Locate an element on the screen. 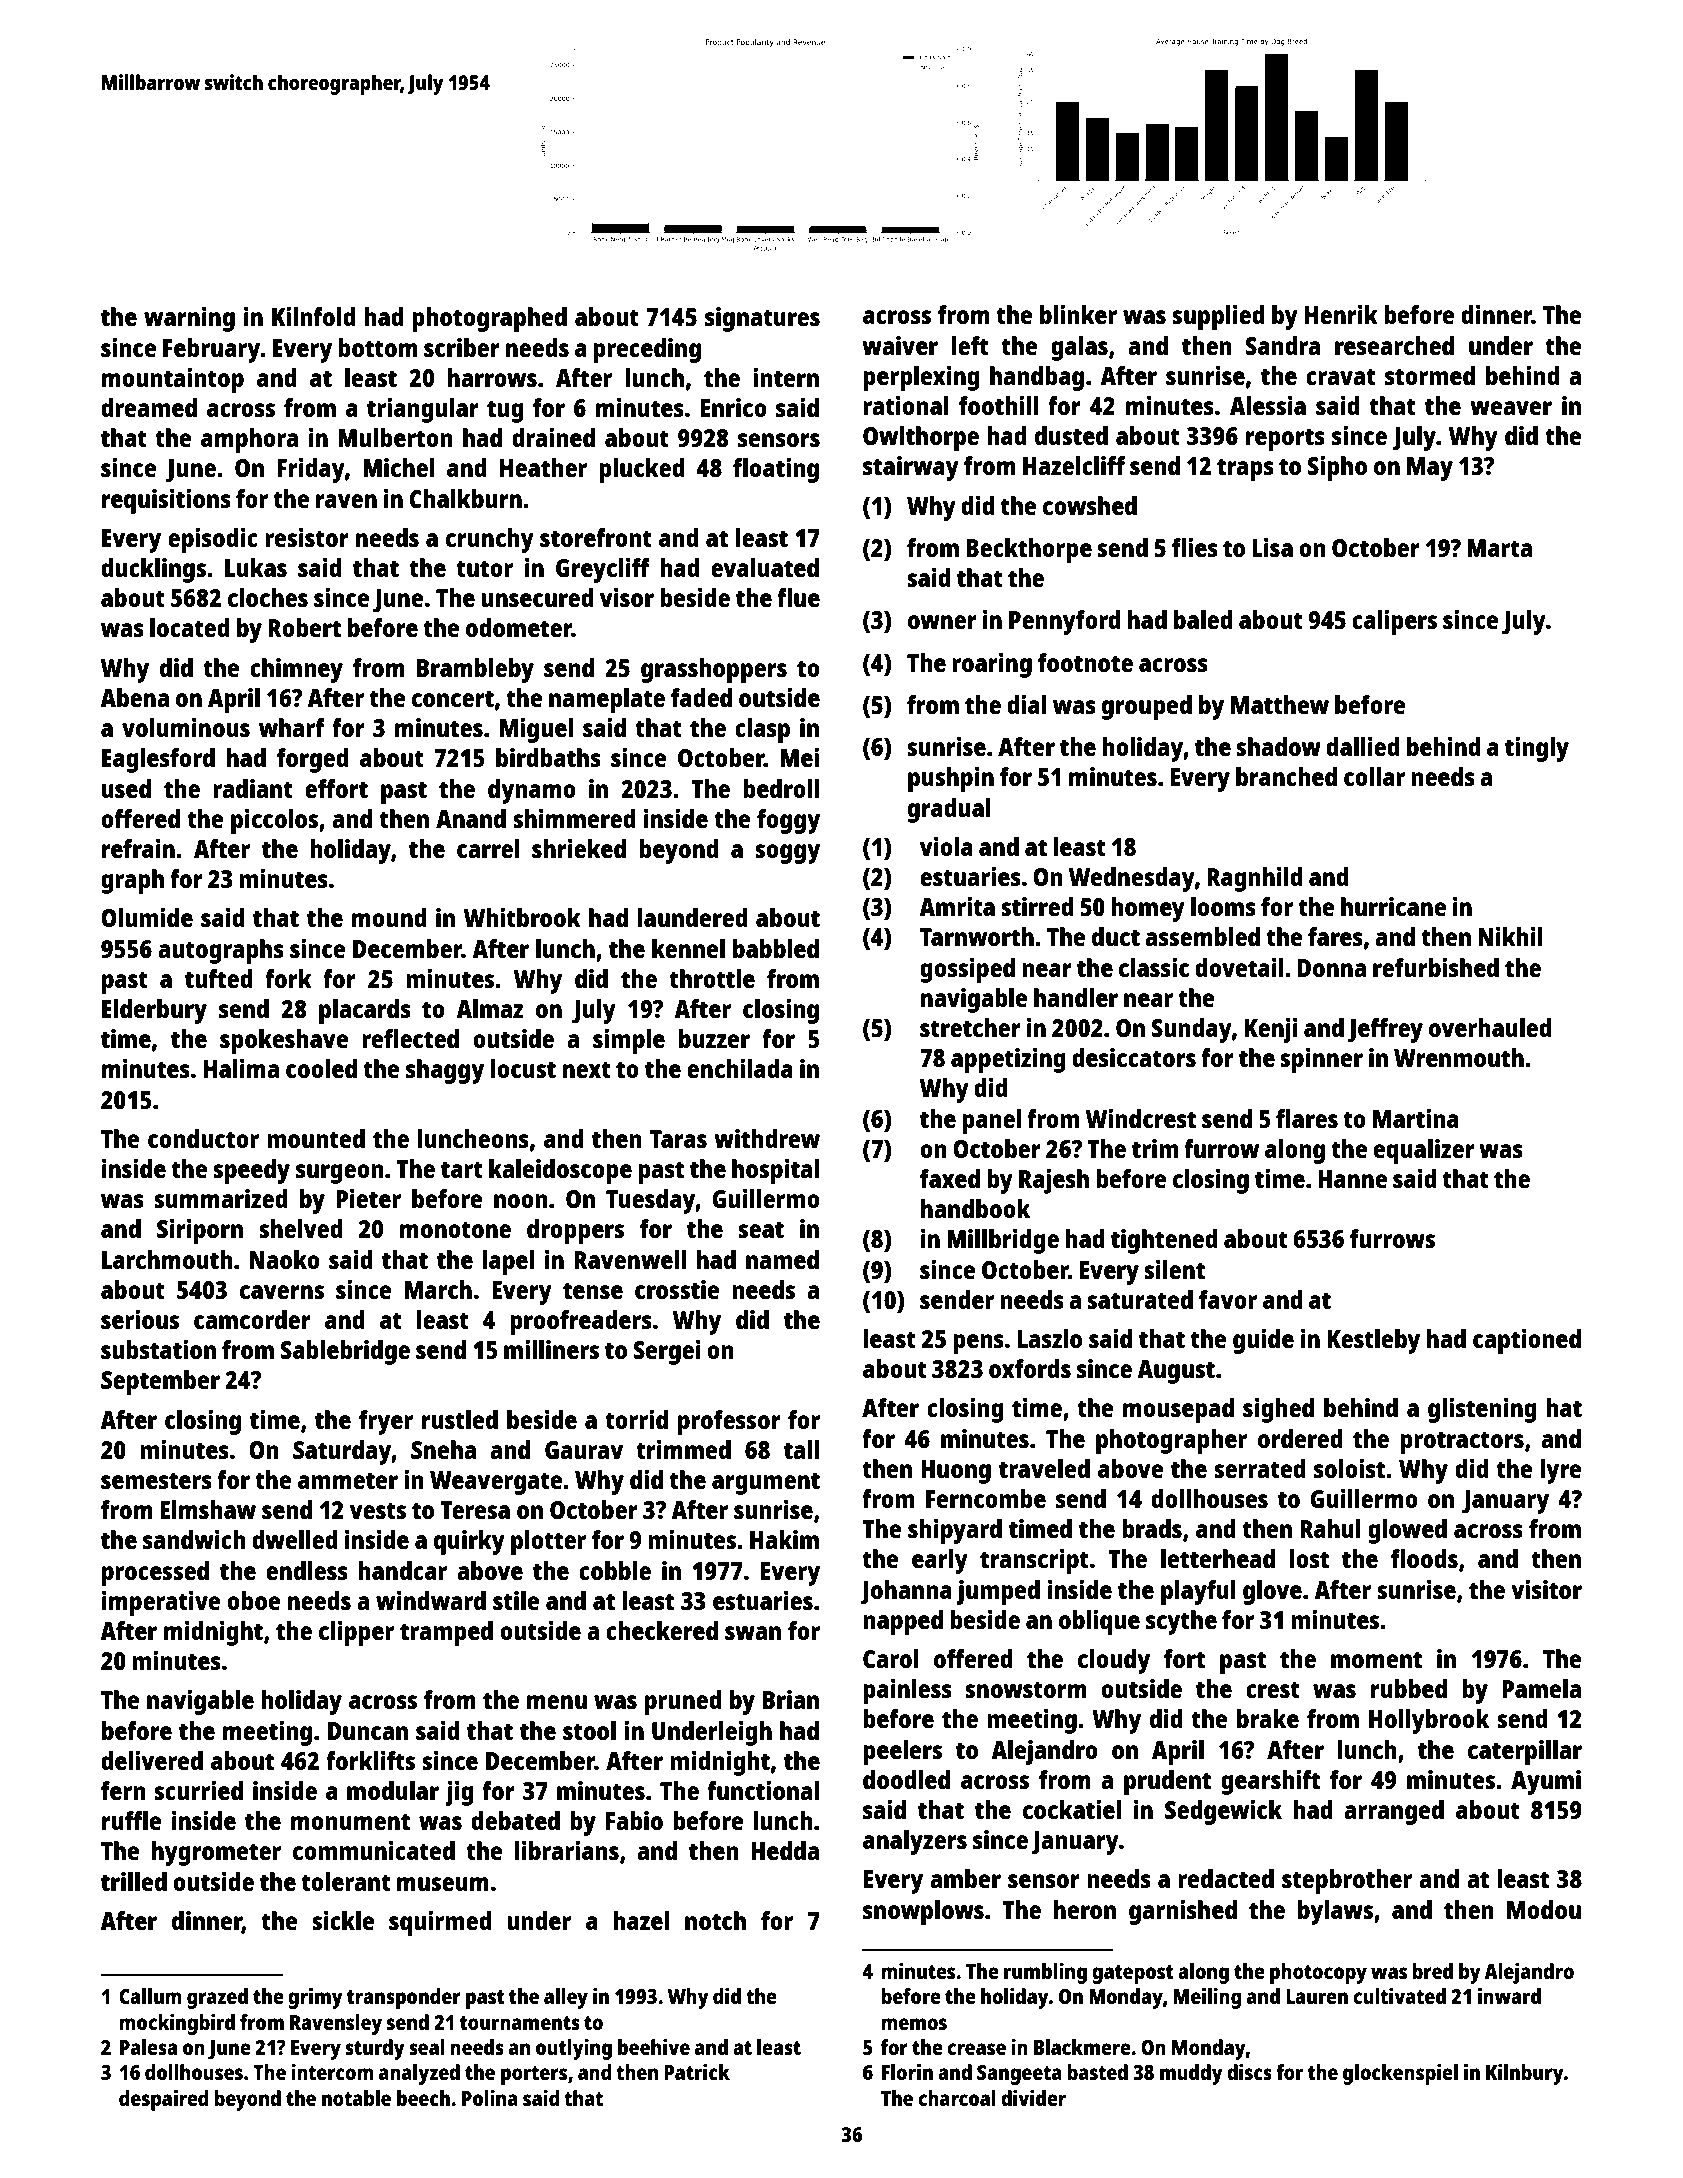  functional is located at coordinates (763, 1790).
